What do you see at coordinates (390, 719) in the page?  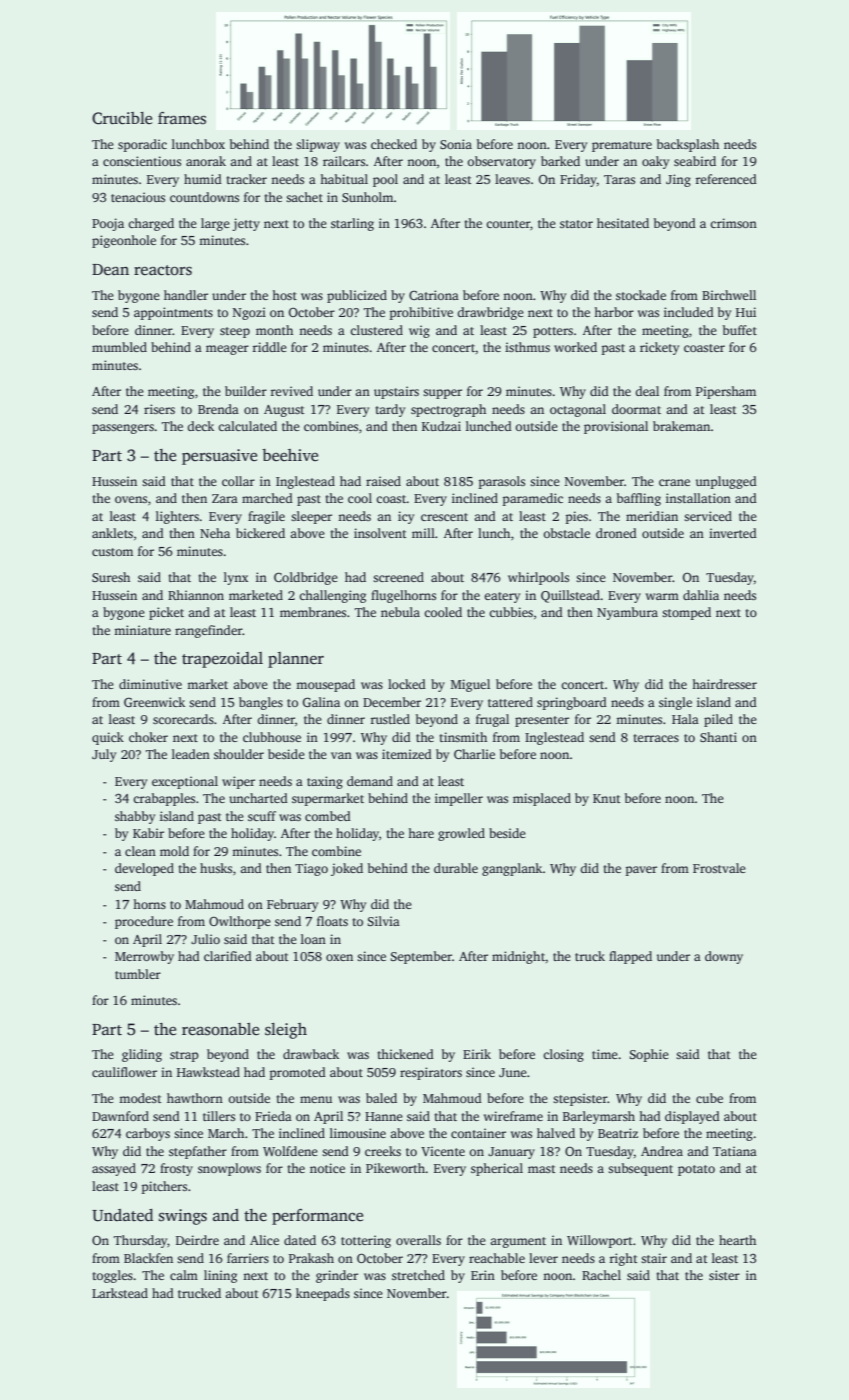 I see `rustled` at bounding box center [390, 719].
